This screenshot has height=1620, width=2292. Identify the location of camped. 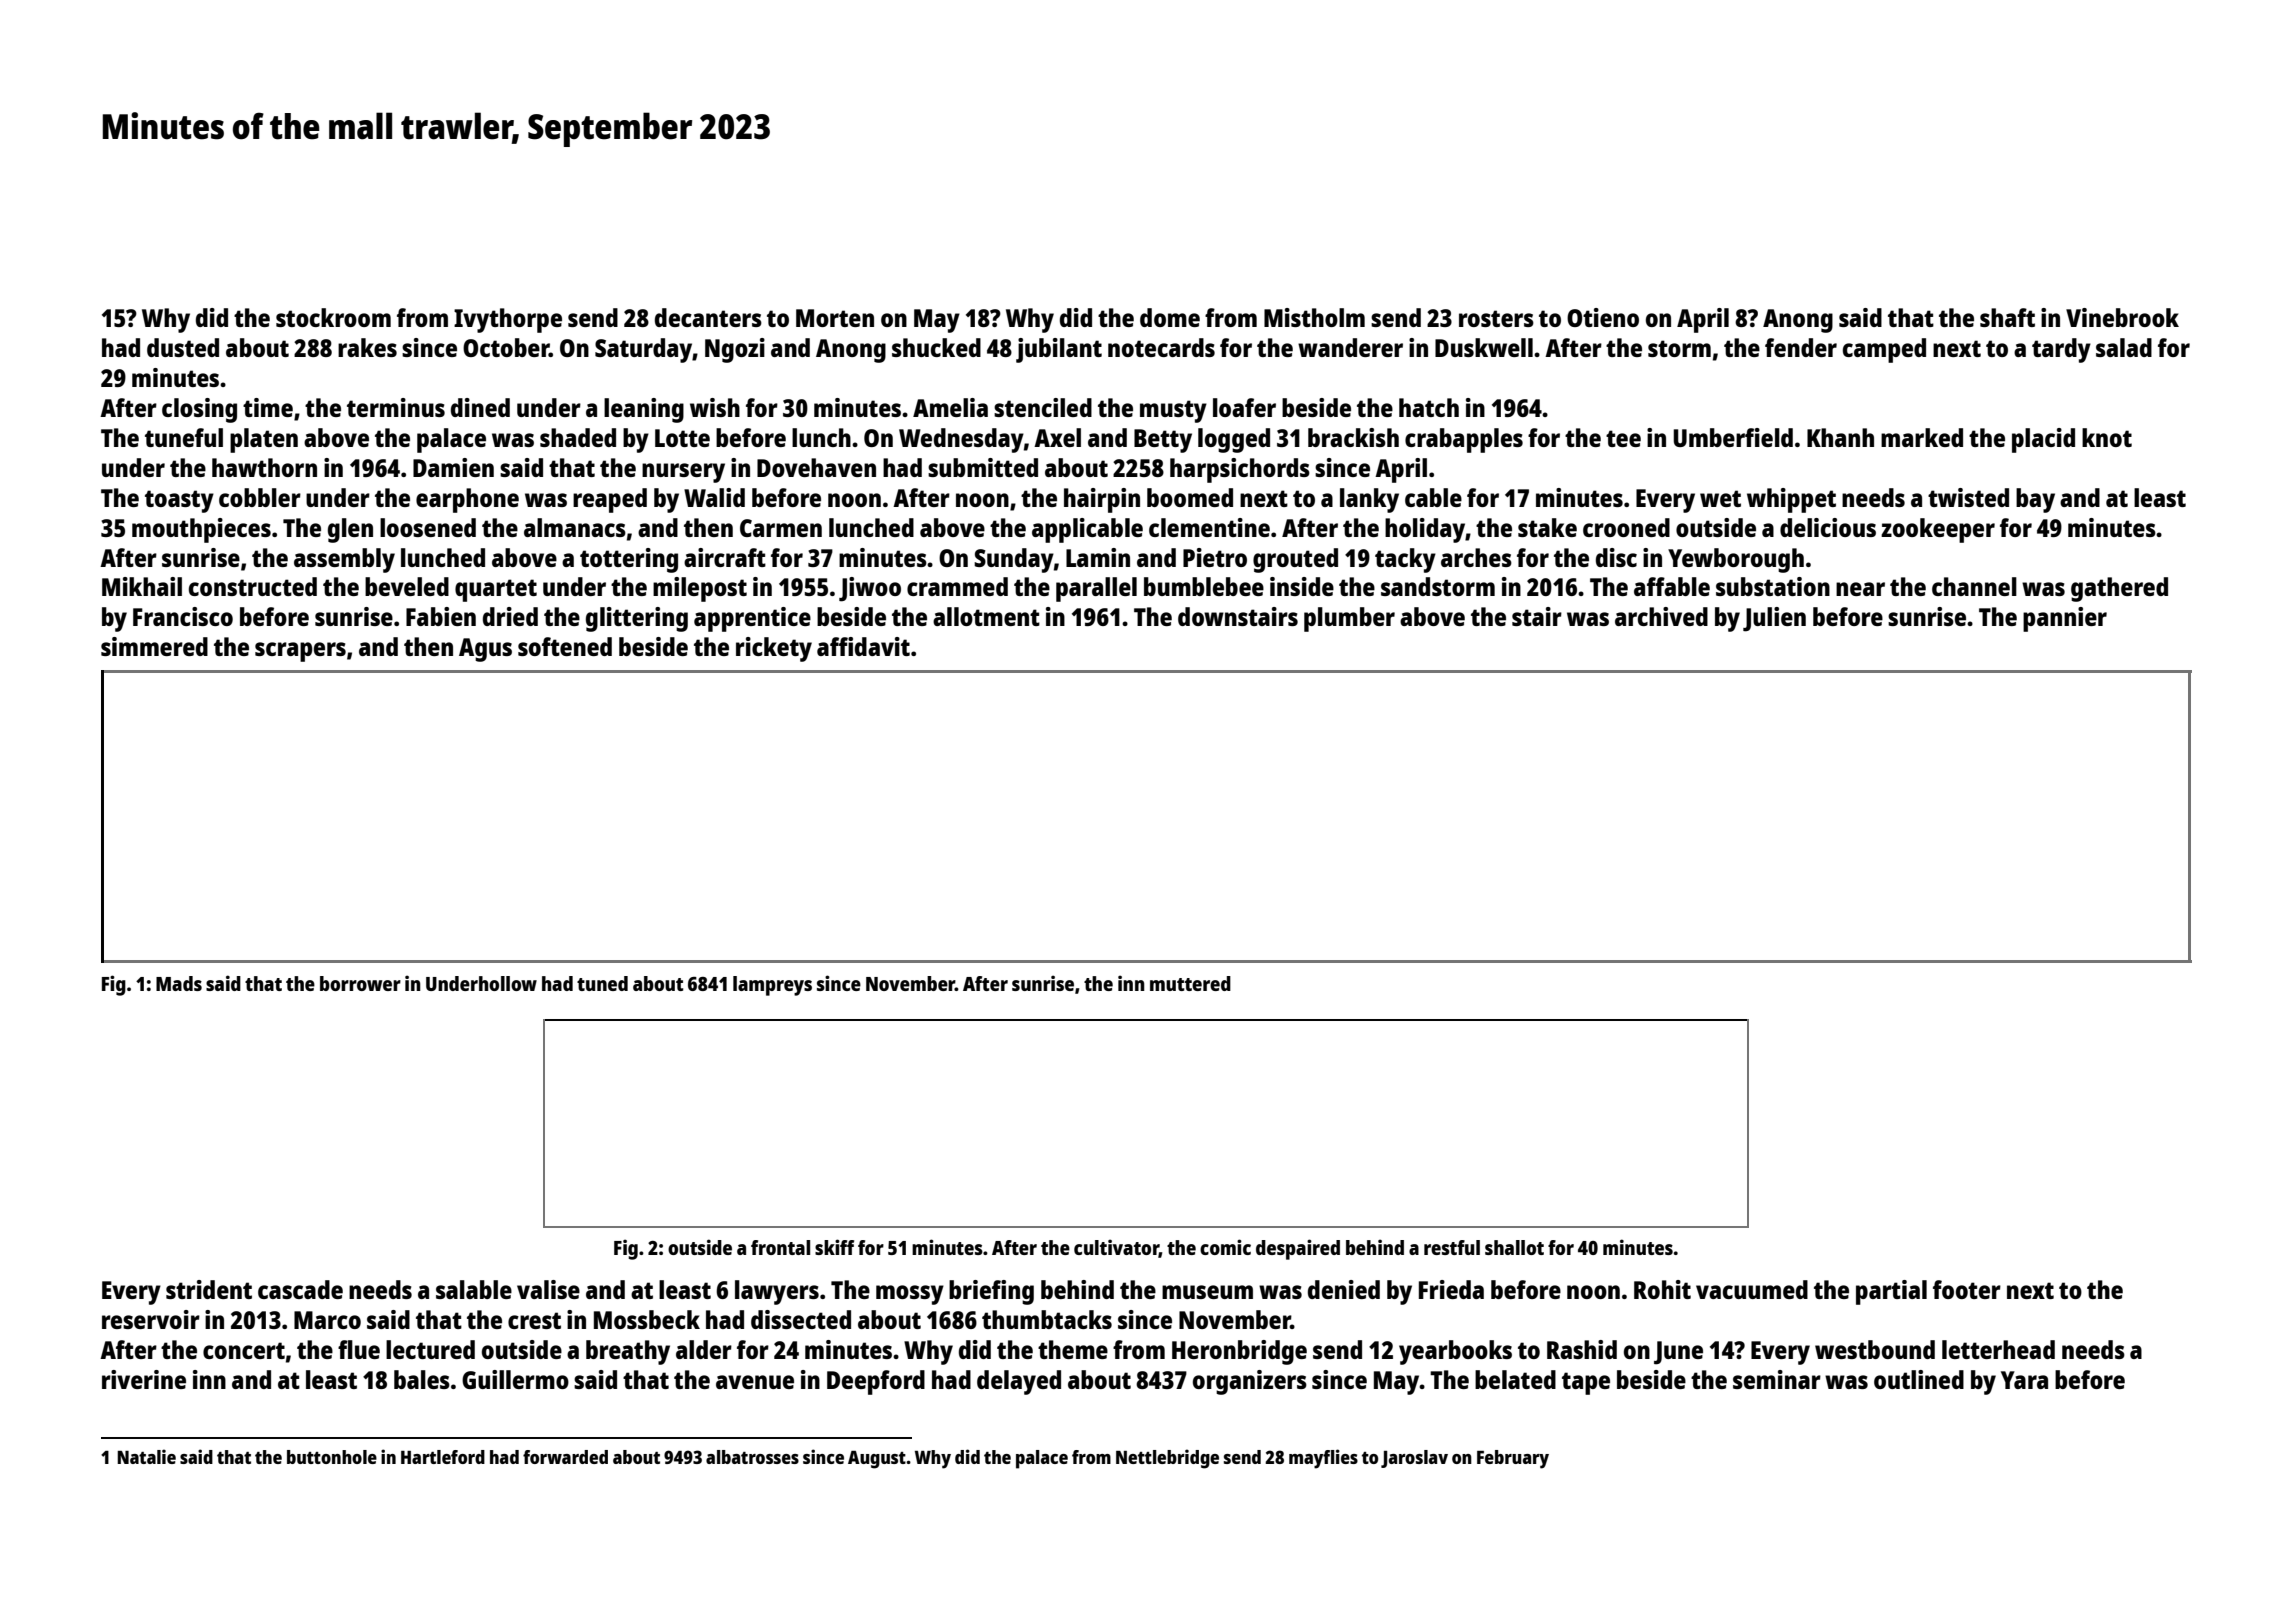
(1884, 350).
